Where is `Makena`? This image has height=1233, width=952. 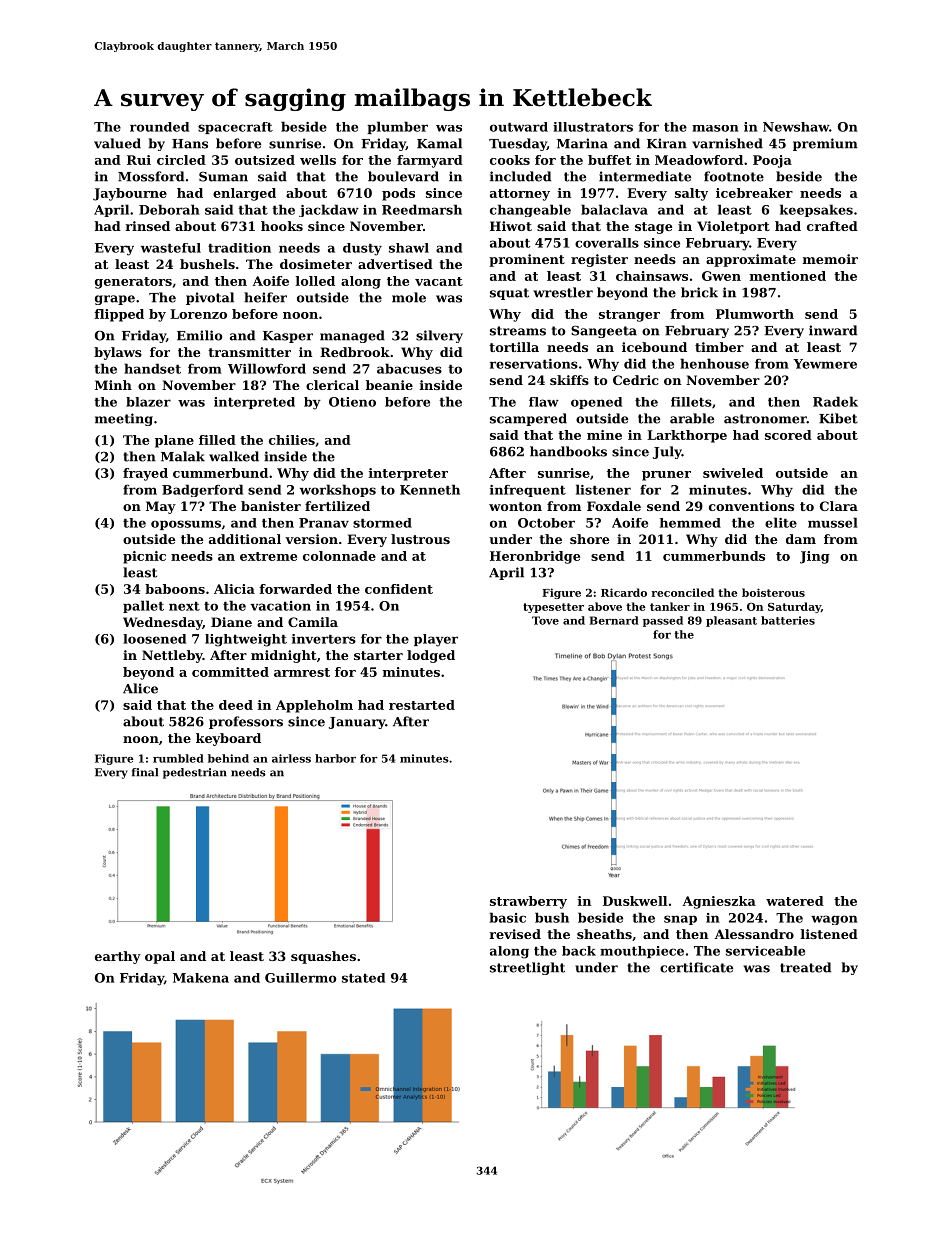
Makena is located at coordinates (201, 978).
